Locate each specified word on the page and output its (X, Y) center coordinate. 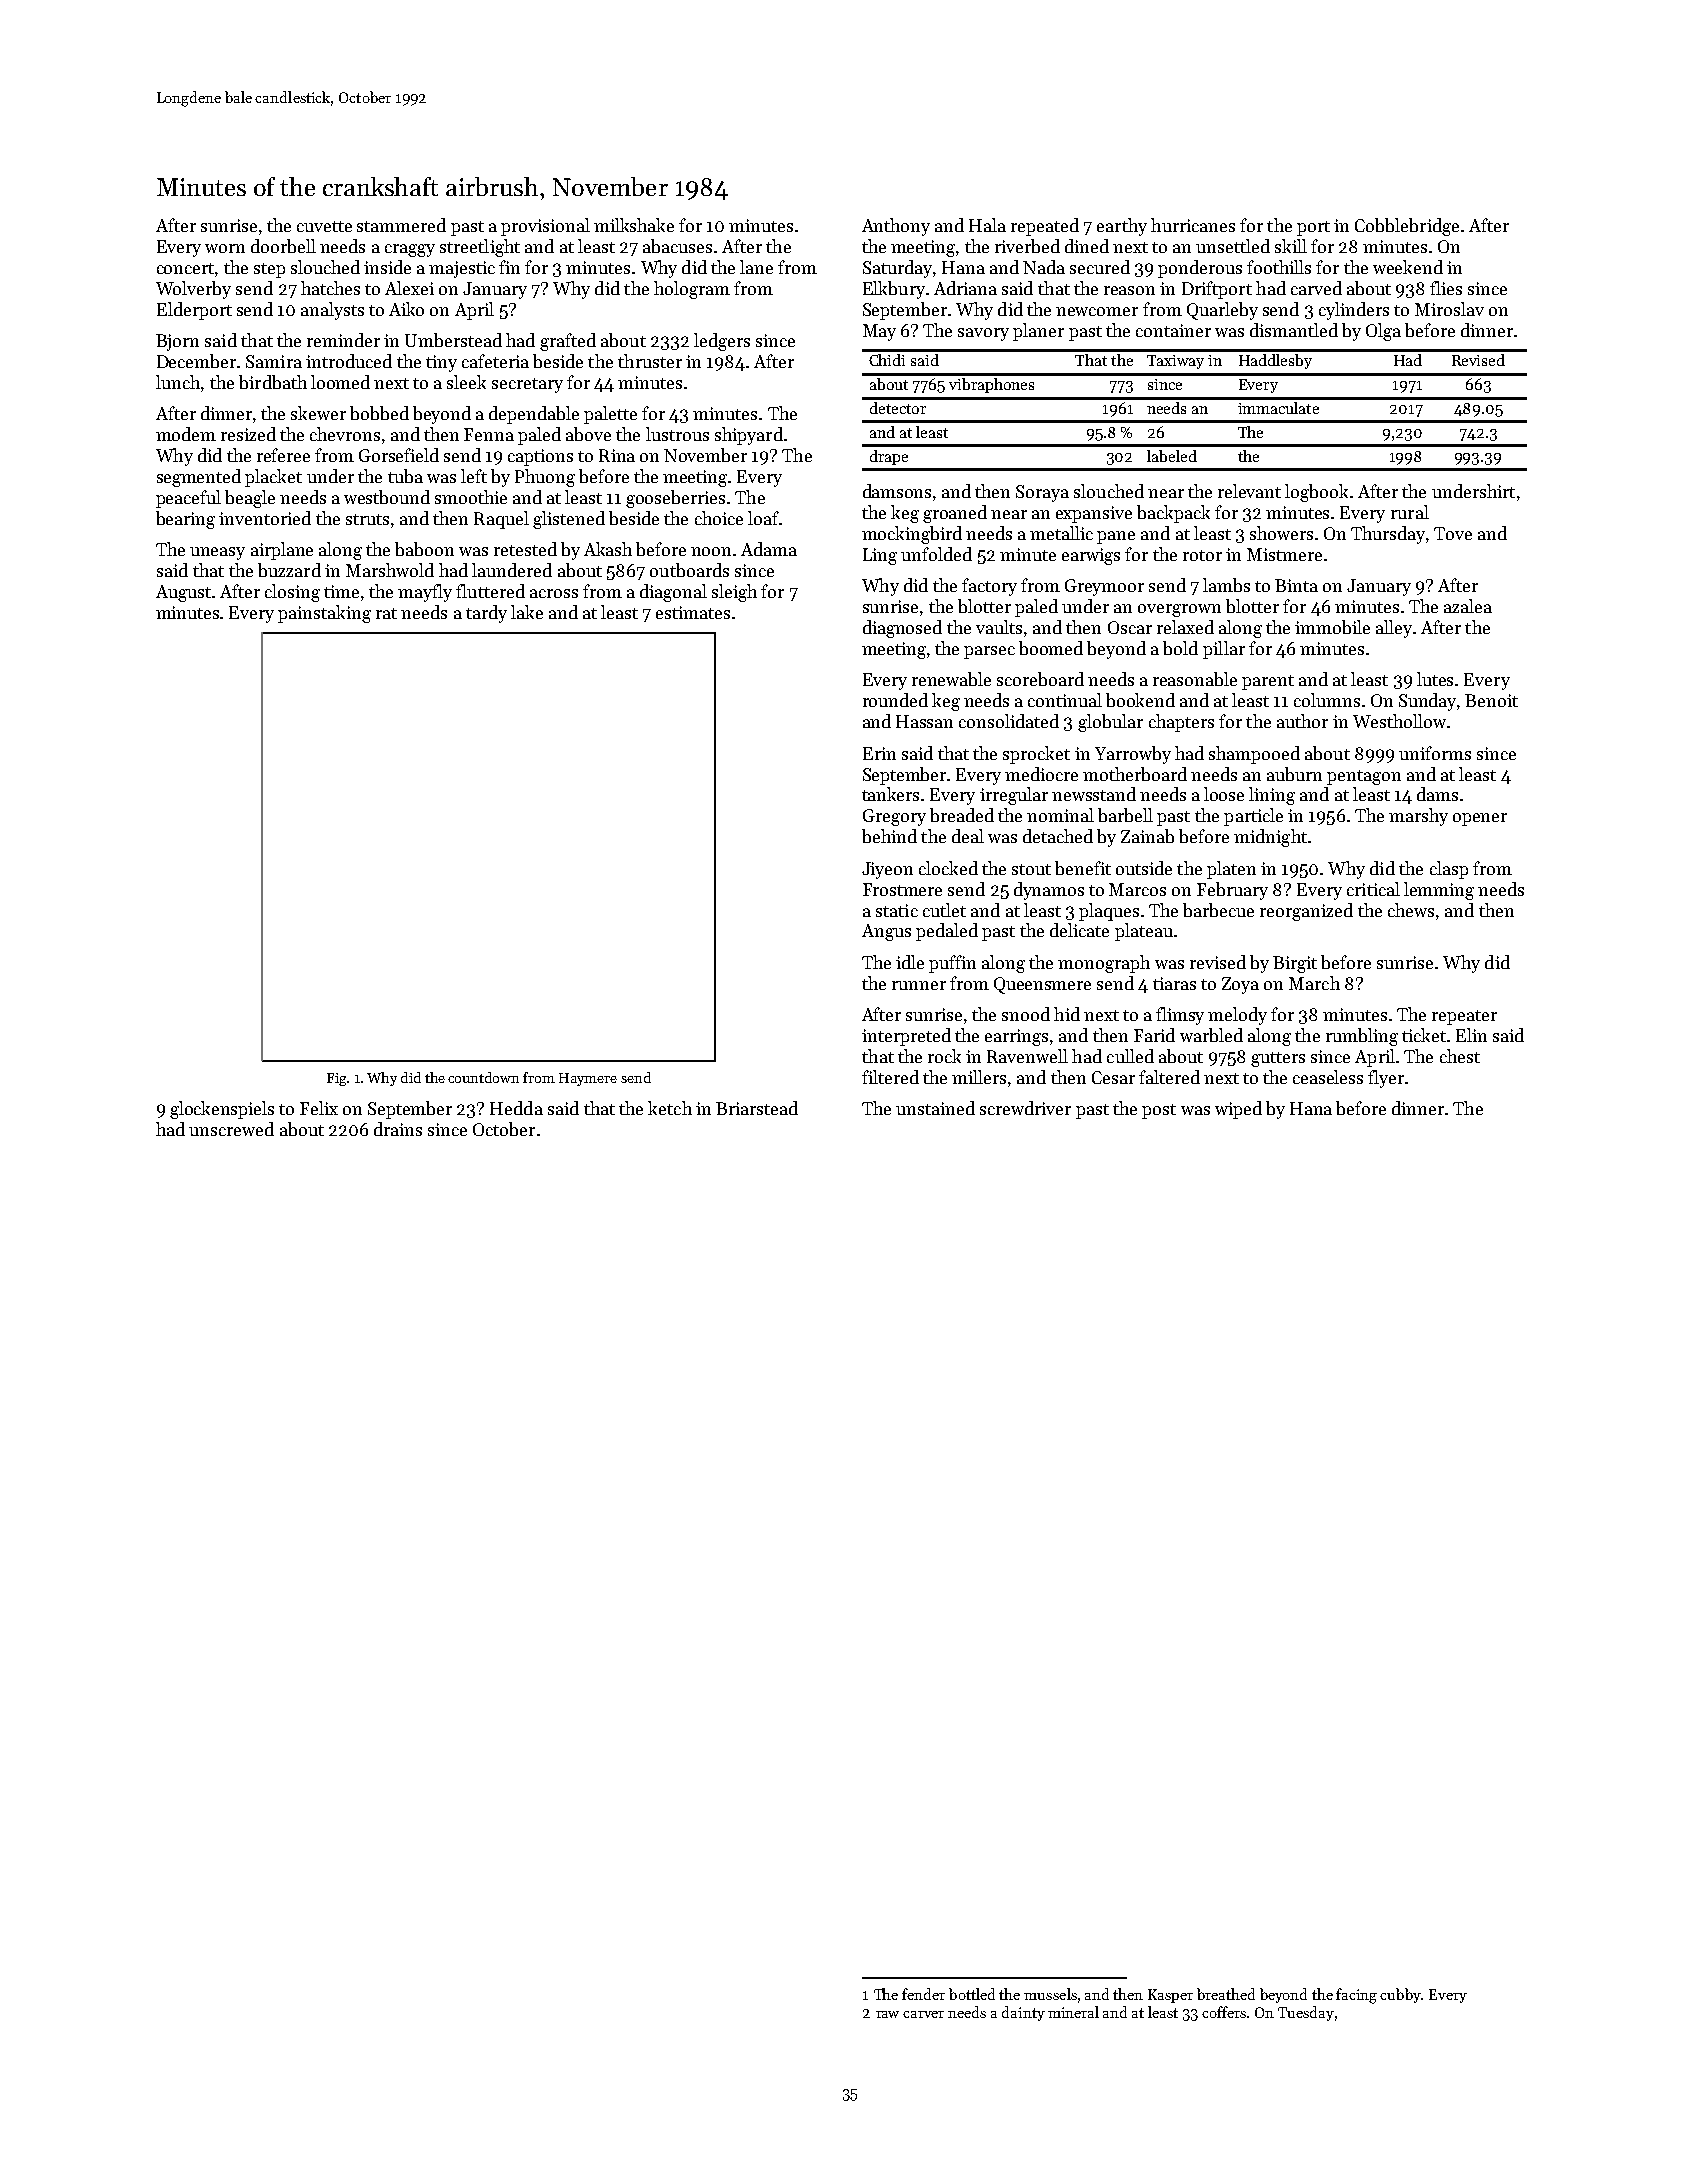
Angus (886, 932)
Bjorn (177, 342)
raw (887, 2014)
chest (1460, 1056)
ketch (670, 1108)
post (1159, 1111)
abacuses (677, 246)
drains (398, 1129)
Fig (336, 1079)
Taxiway (1175, 362)
